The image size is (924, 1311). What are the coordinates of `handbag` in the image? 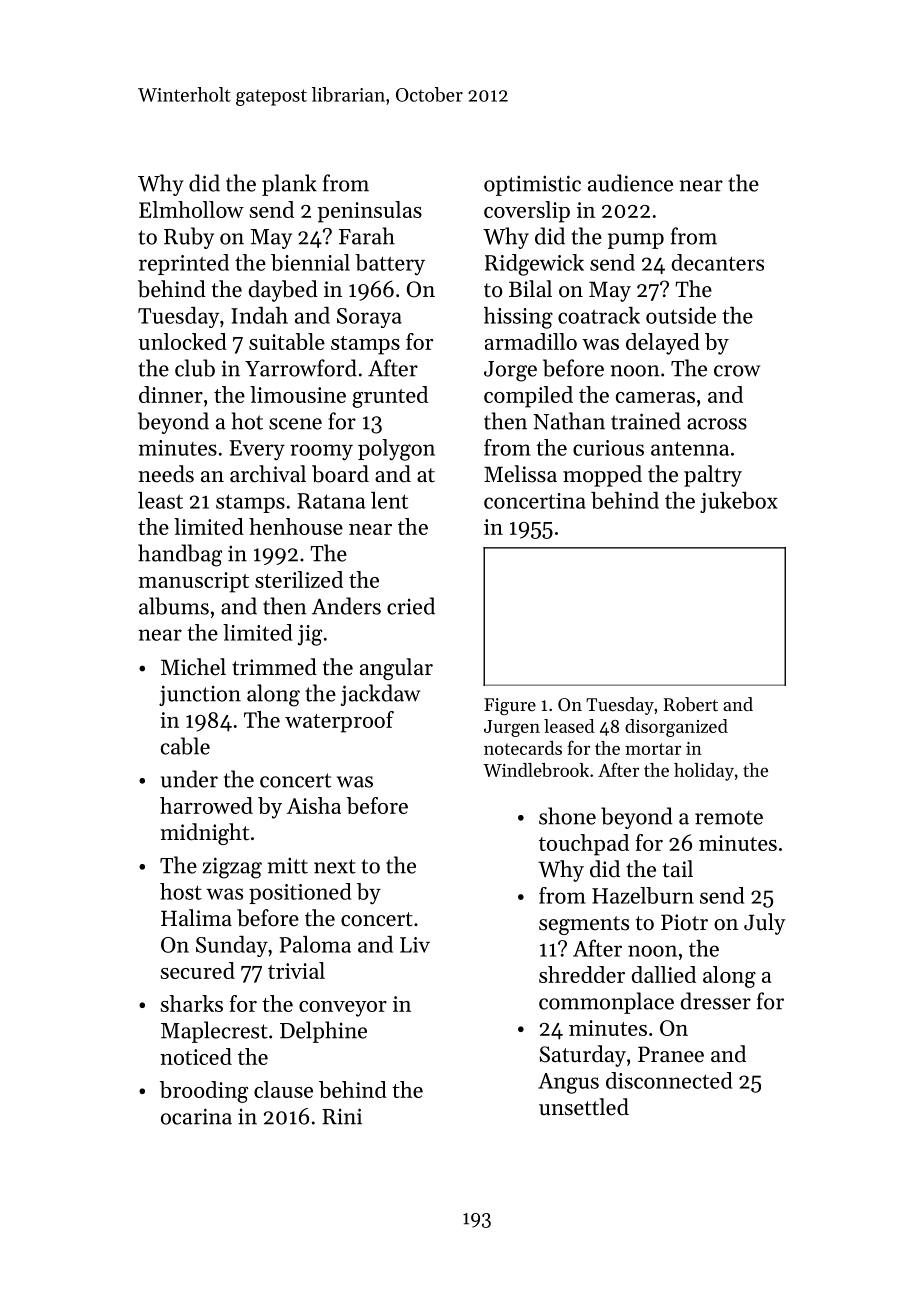 It's located at (180, 555).
